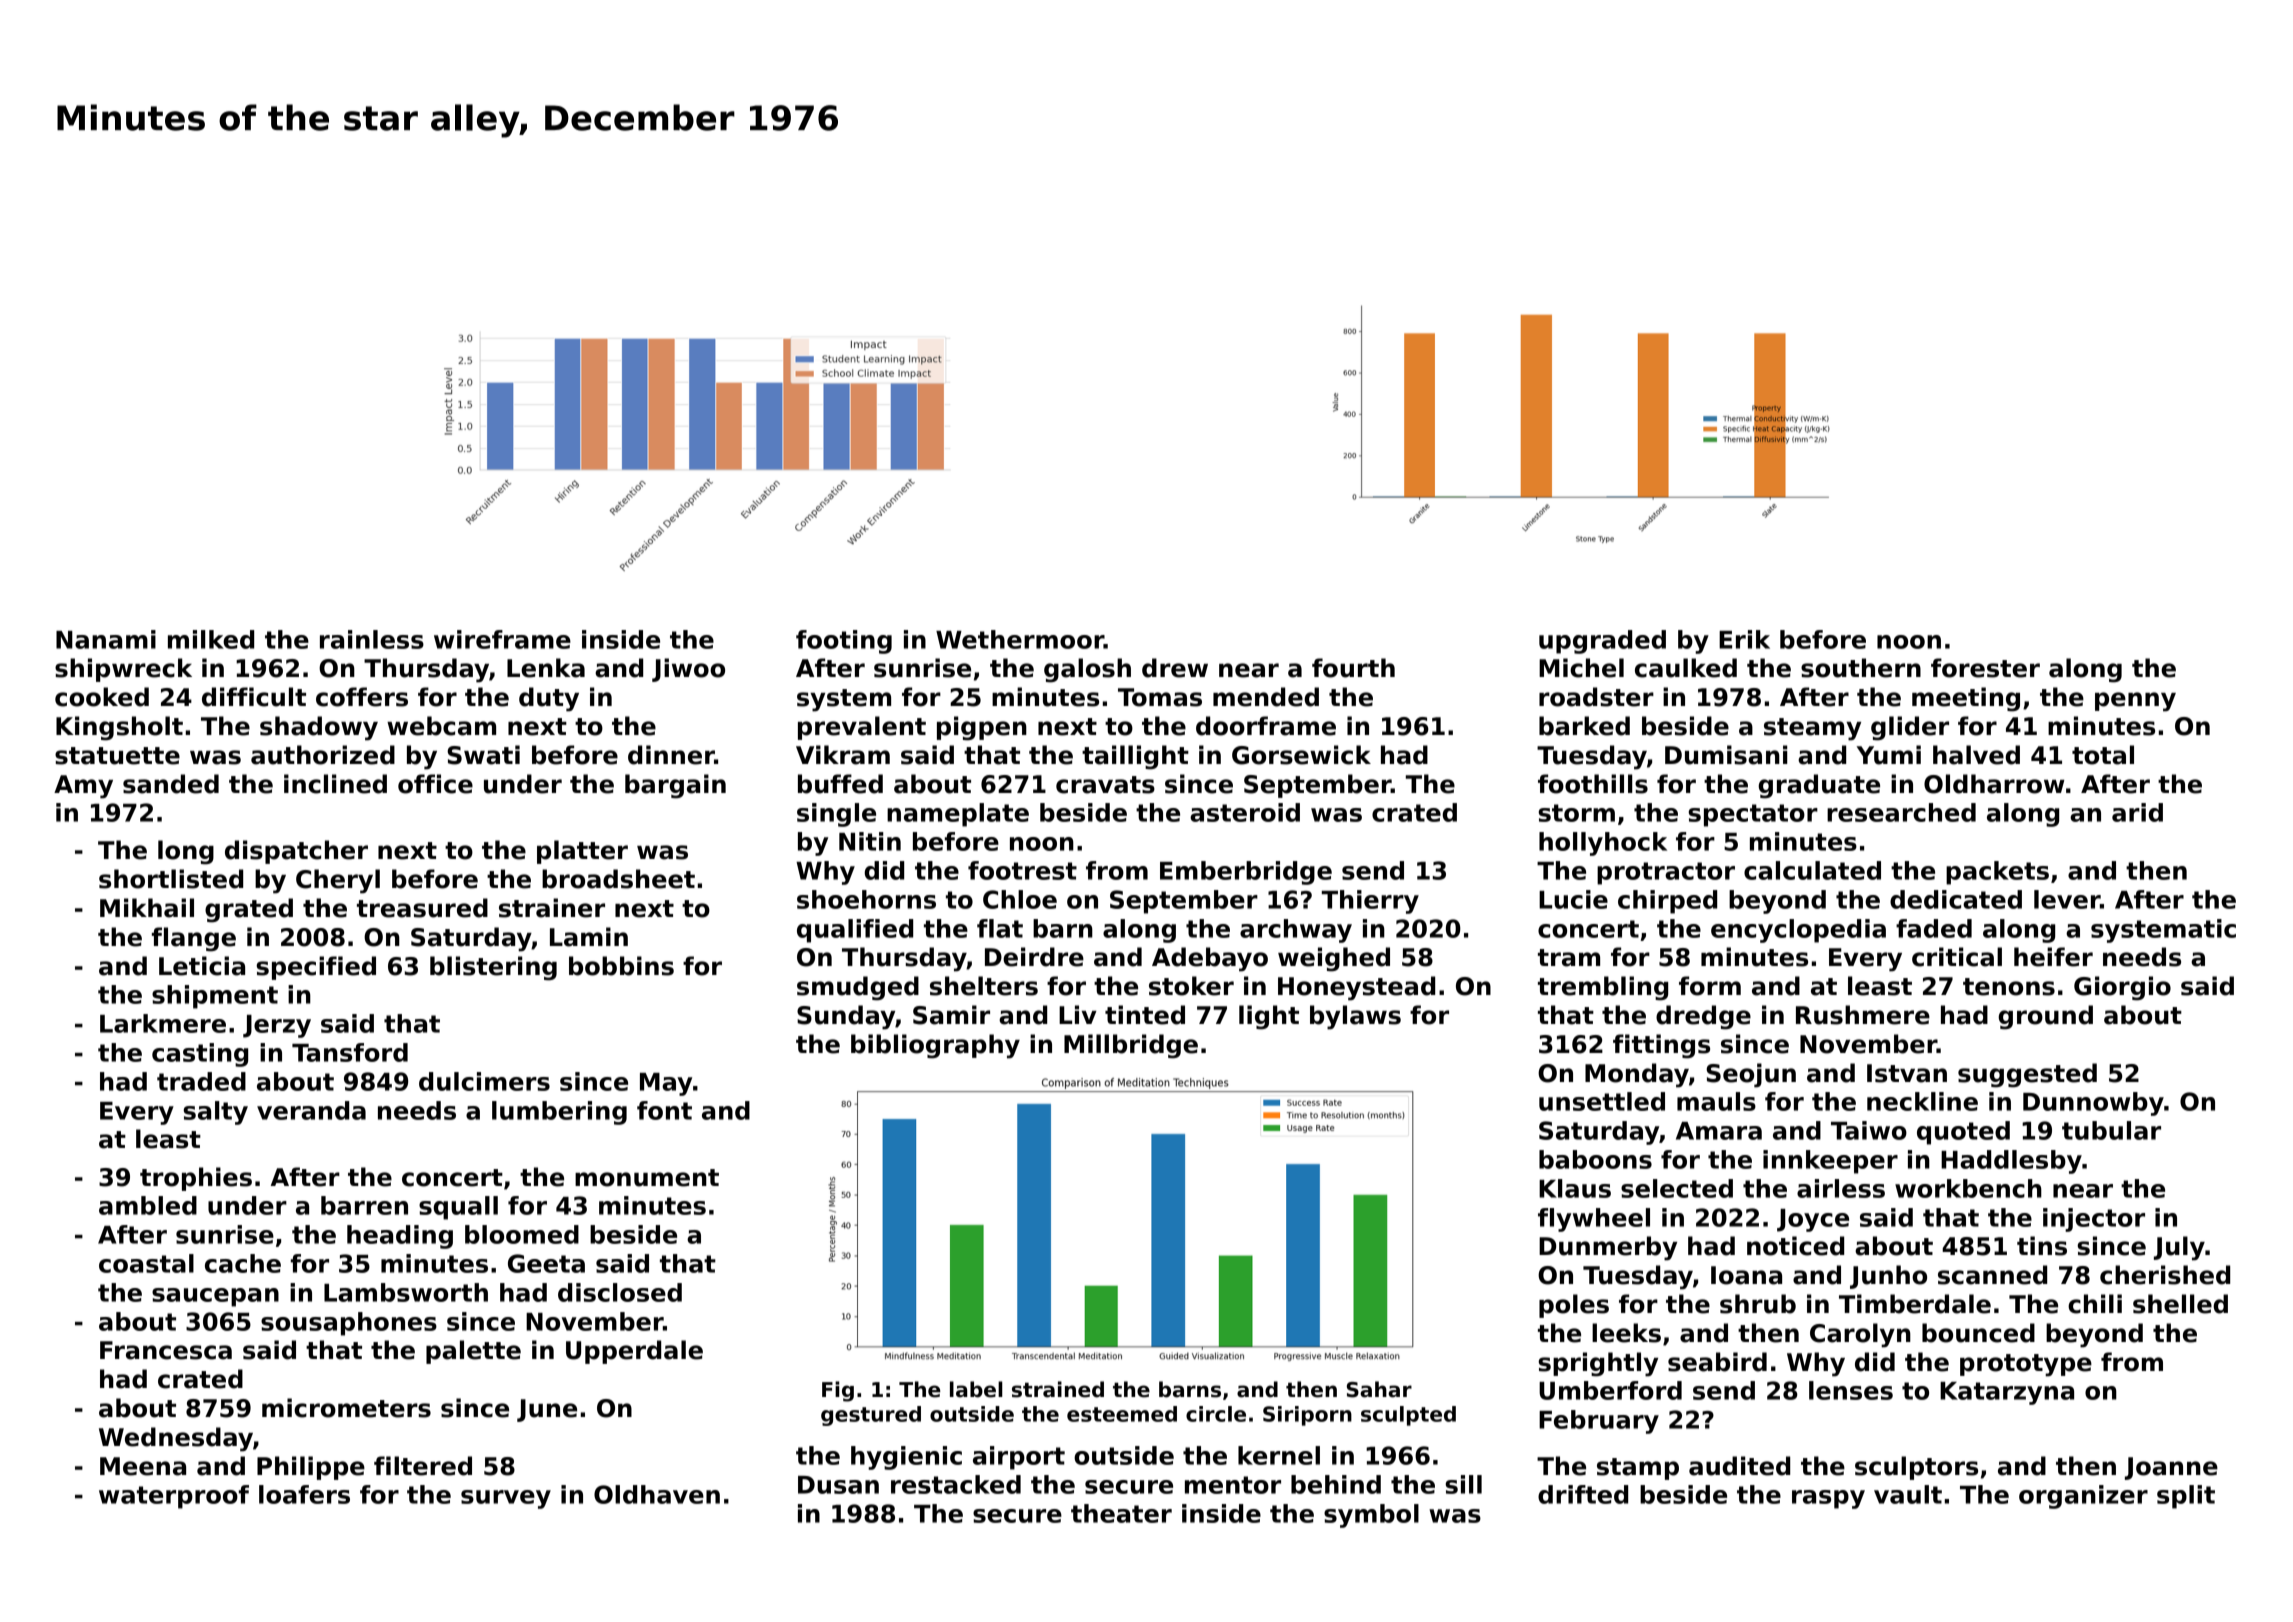 The width and height of the image is (2293, 1622). Describe the element at coordinates (1379, 1389) in the image. I see `Sahar` at that location.
